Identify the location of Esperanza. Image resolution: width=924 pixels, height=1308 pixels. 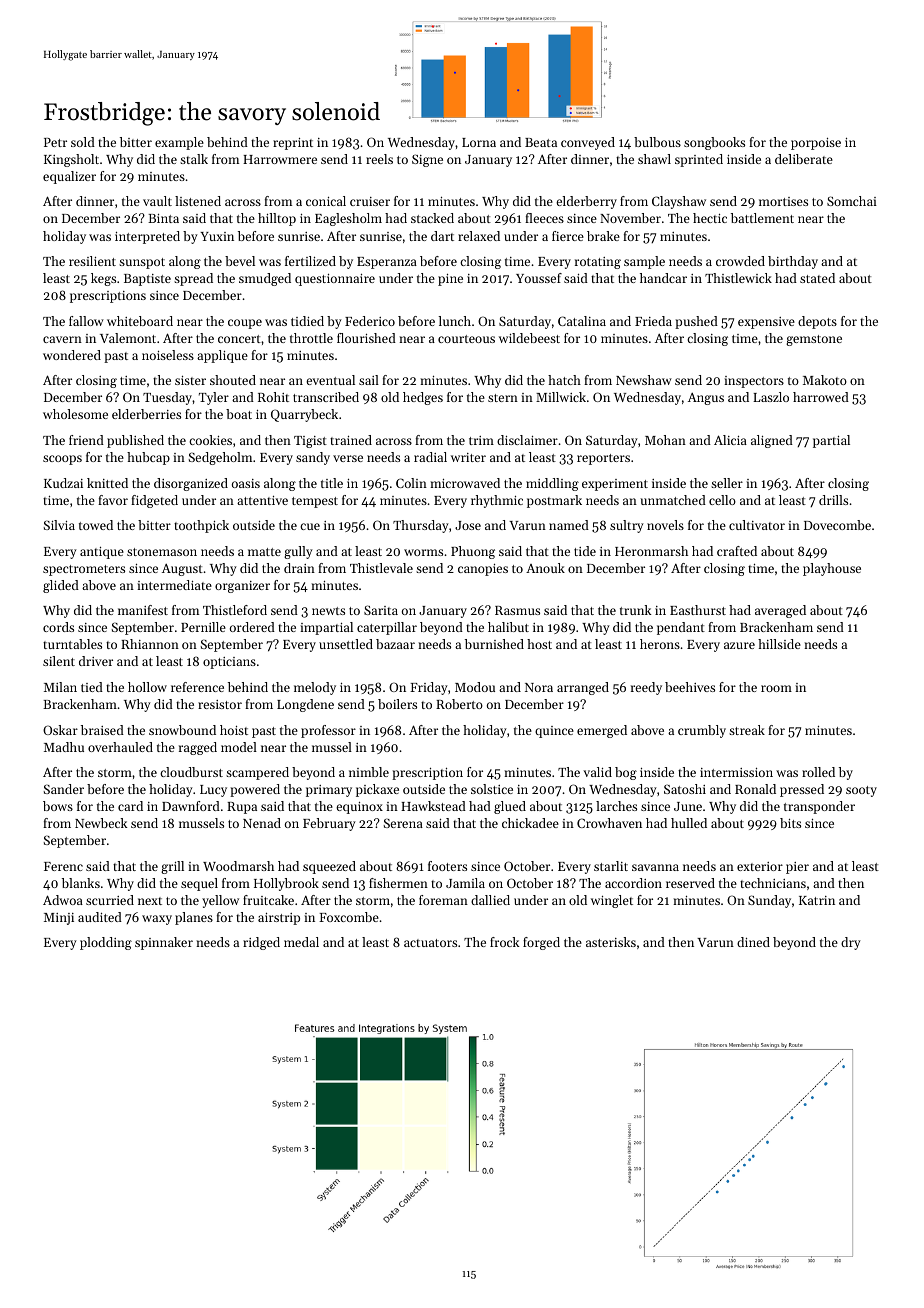
(387, 263).
